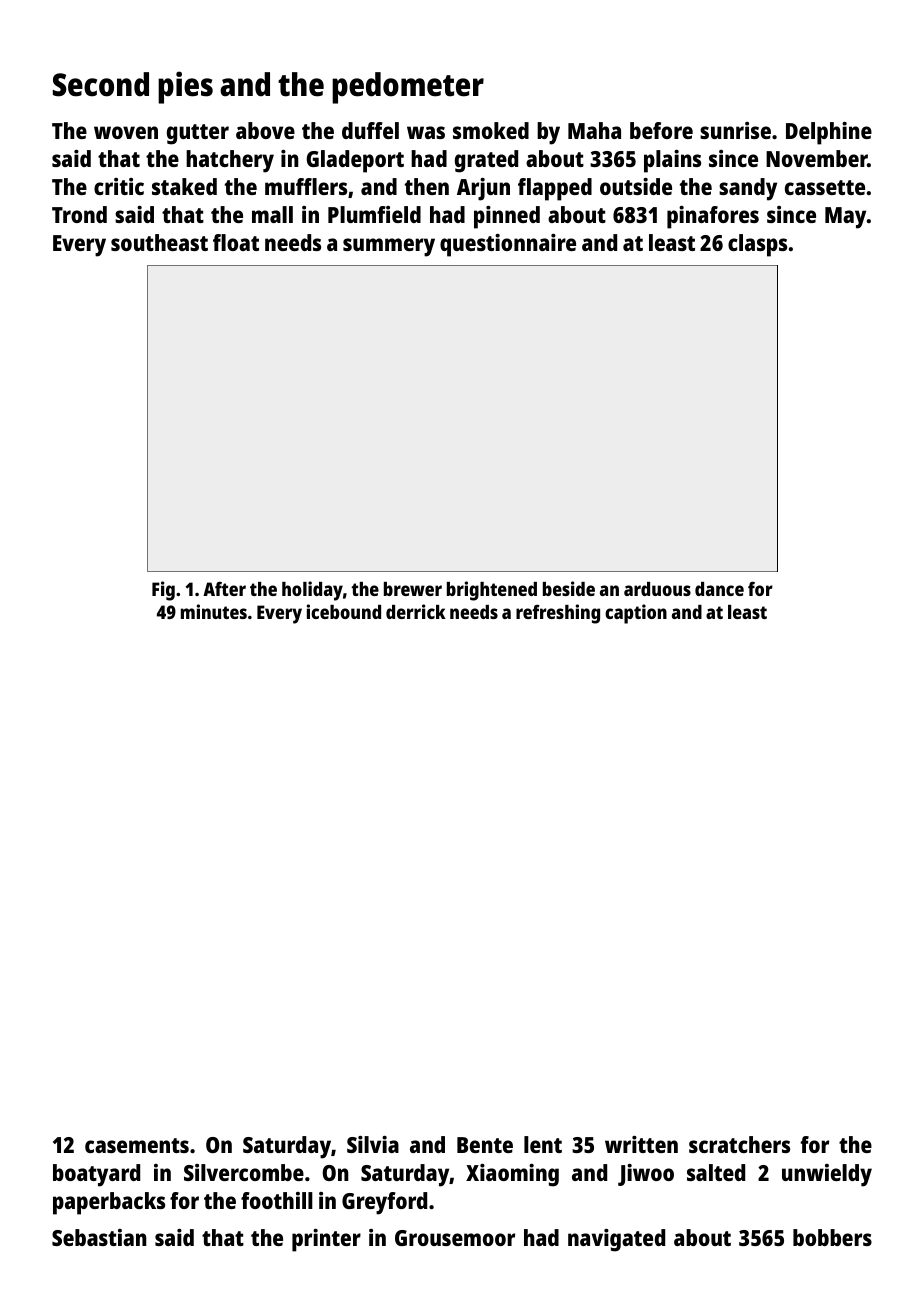 The width and height of the screenshot is (924, 1314). What do you see at coordinates (641, 1144) in the screenshot?
I see `written` at bounding box center [641, 1144].
